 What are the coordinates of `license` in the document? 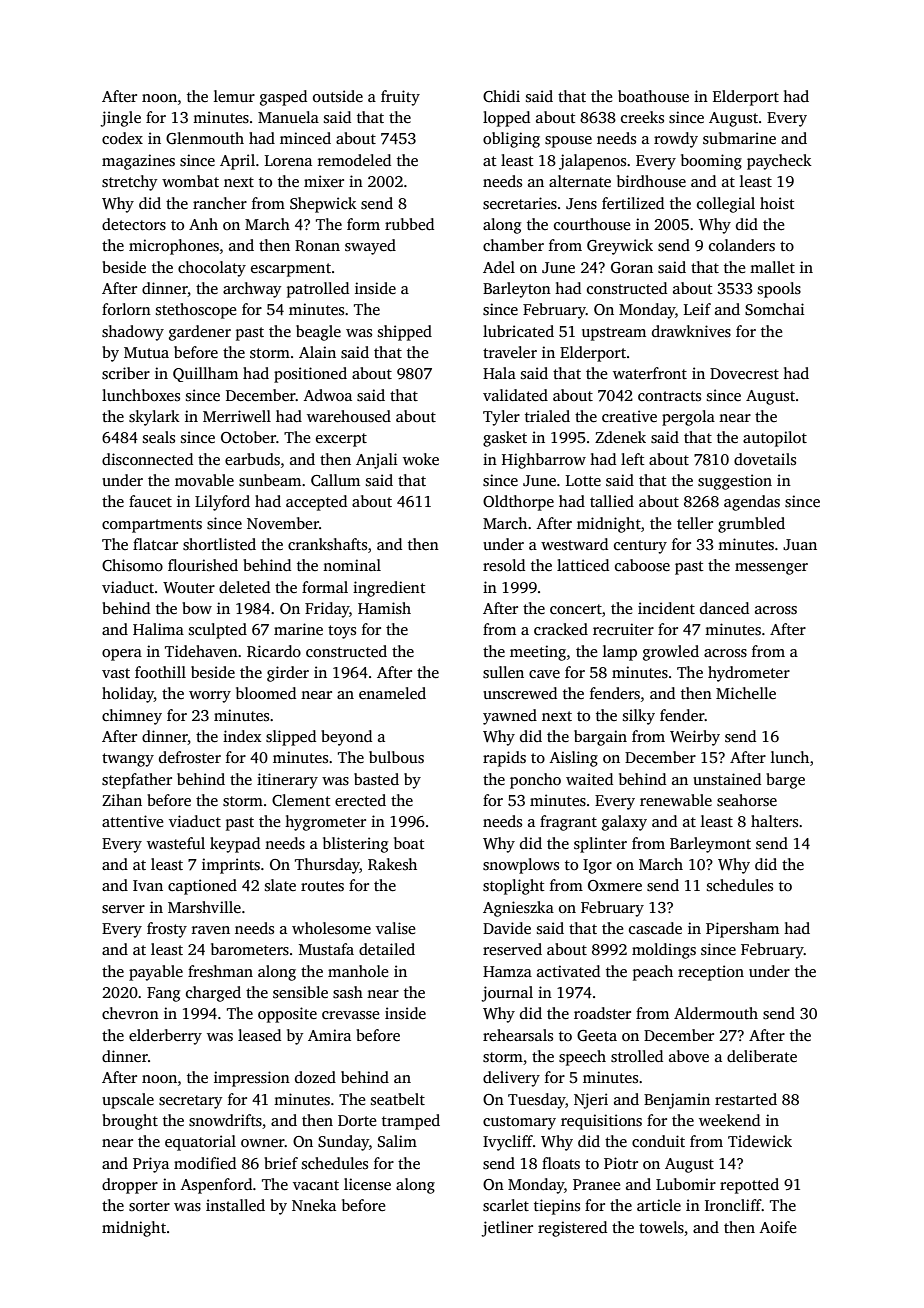 It's located at (367, 1184).
